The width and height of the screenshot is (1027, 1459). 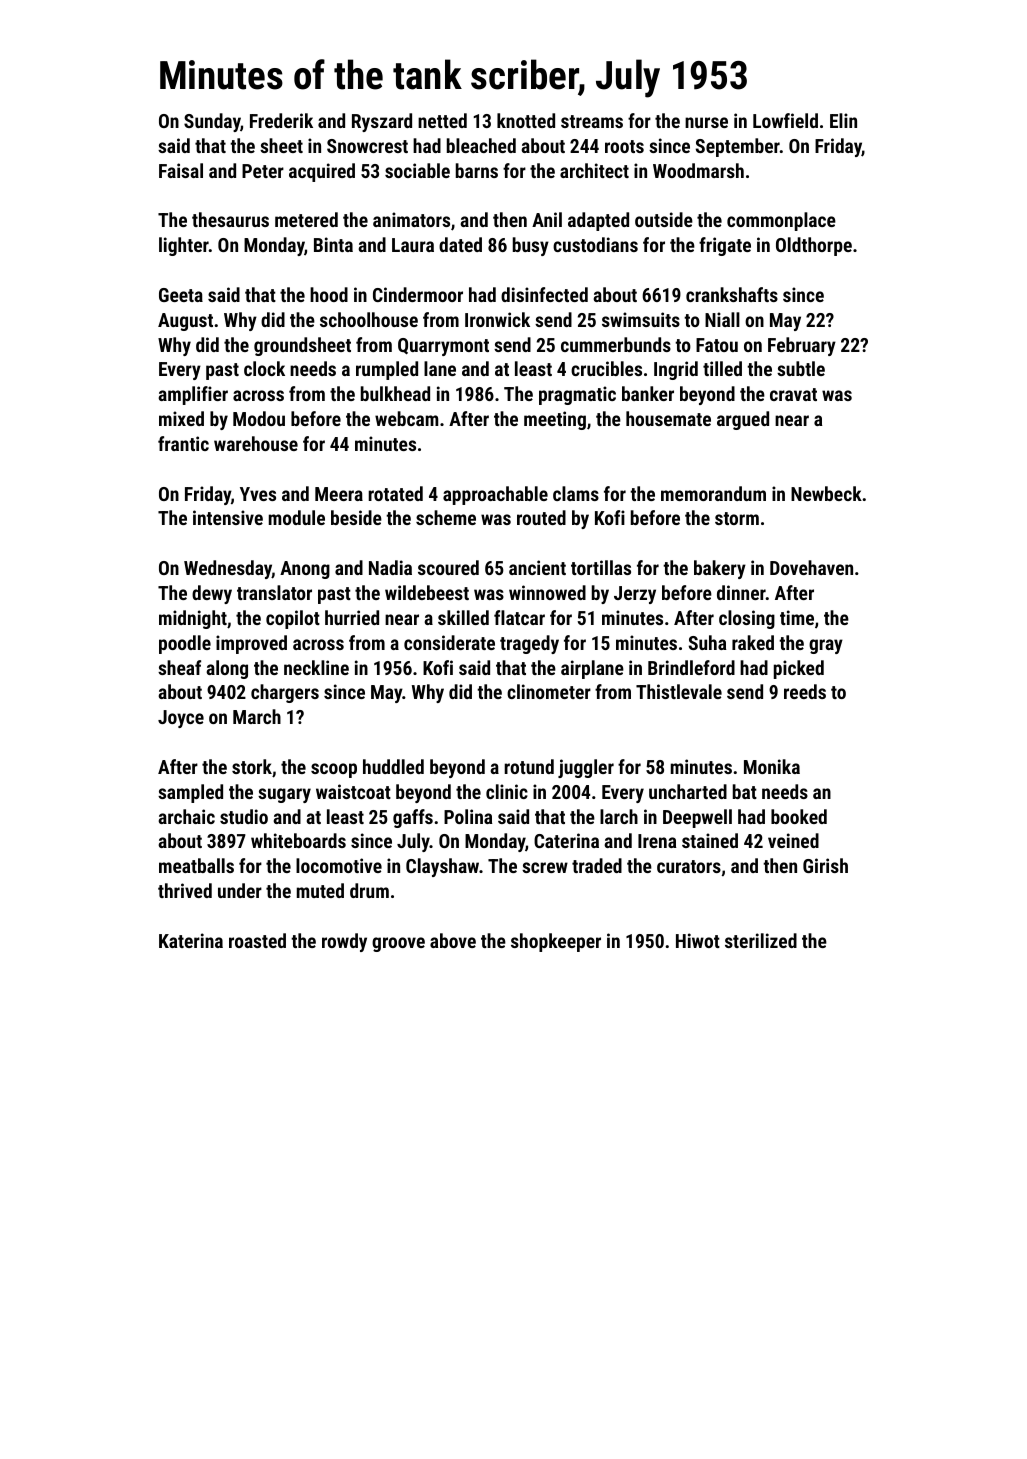 I want to click on Woodmarsh, so click(x=698, y=170).
